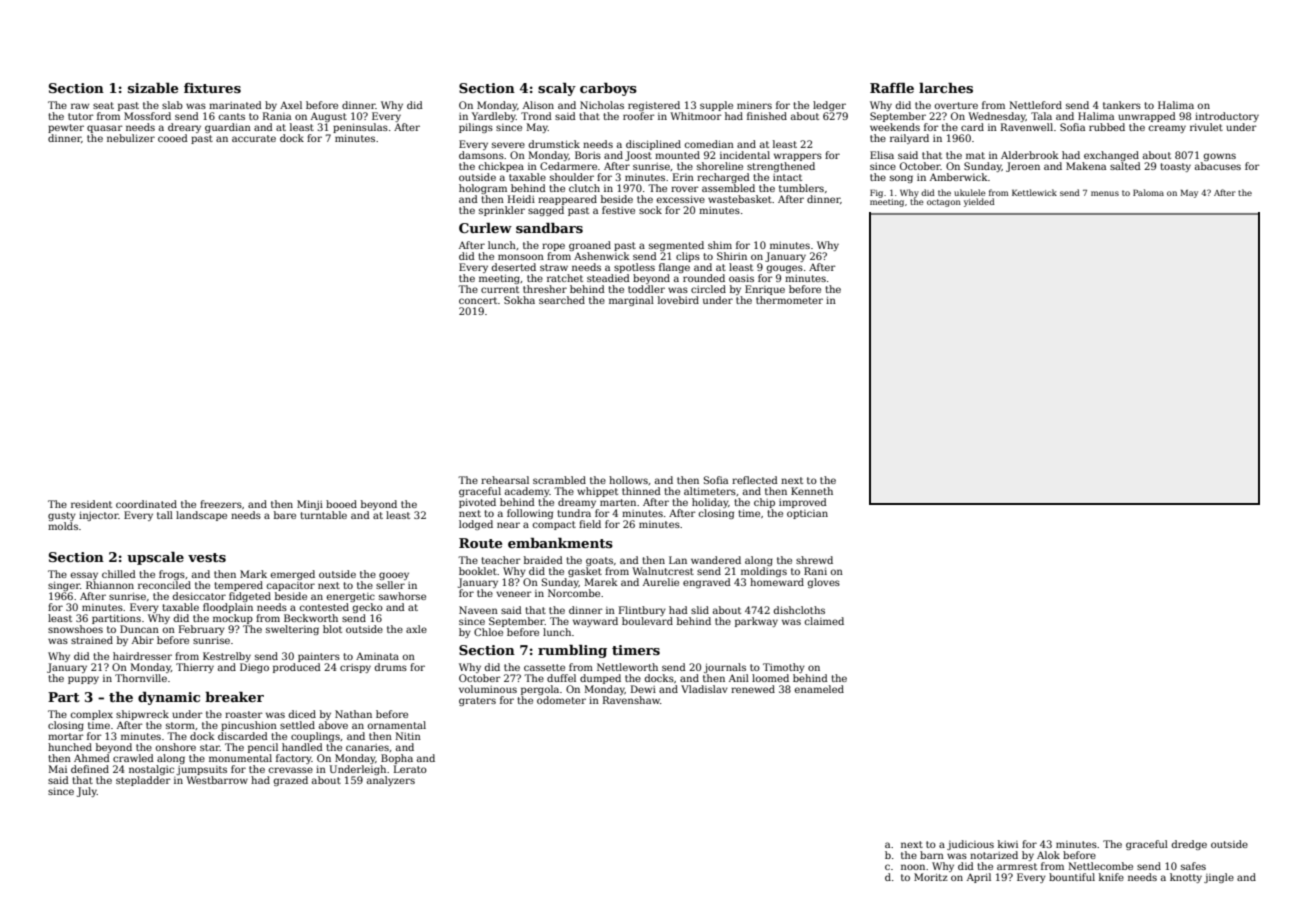 This screenshot has height=924, width=1308. Describe the element at coordinates (500, 289) in the screenshot. I see `current` at that location.
